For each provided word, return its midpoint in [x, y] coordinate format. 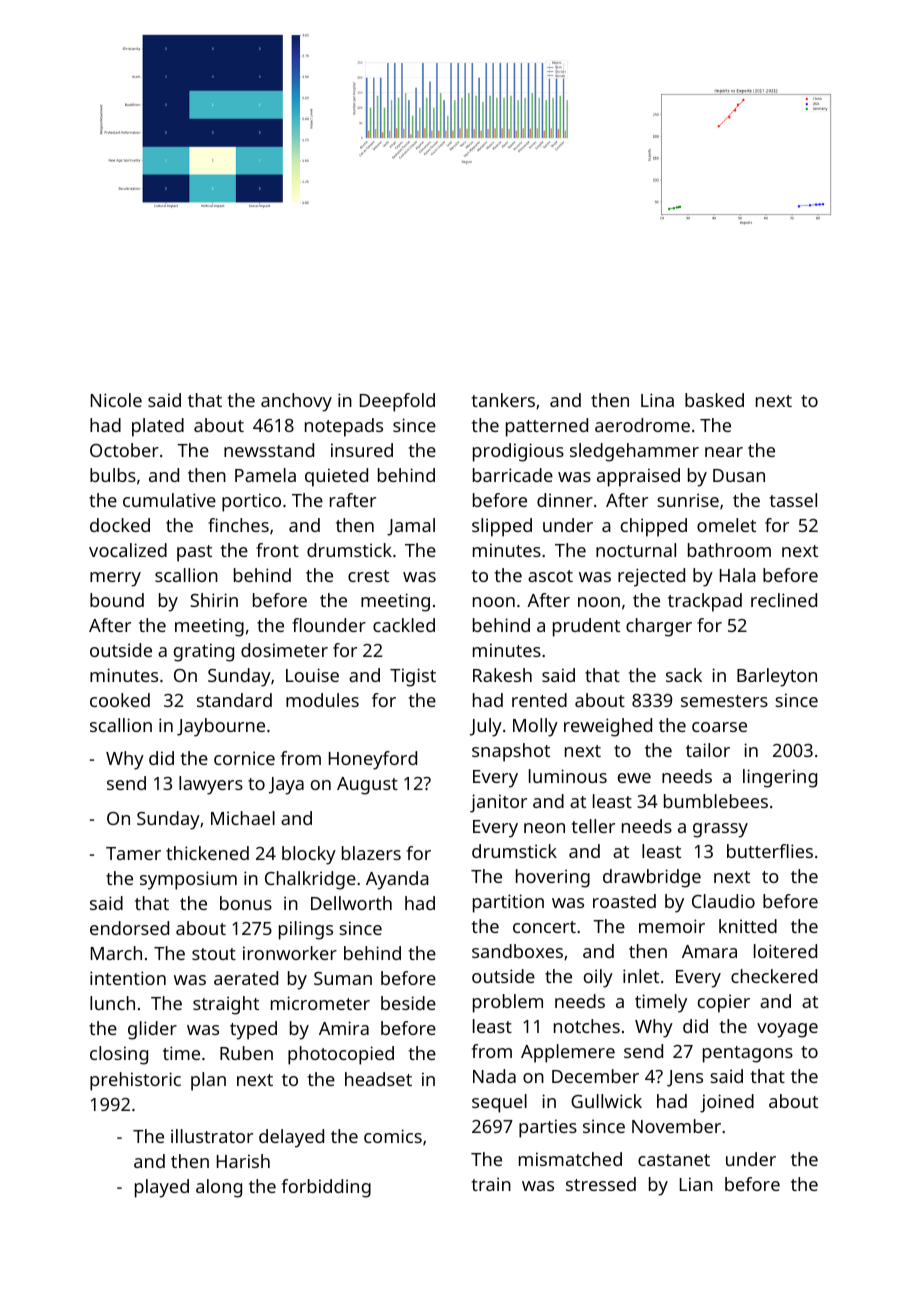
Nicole [116, 400]
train [491, 1184]
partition [508, 903]
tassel [793, 500]
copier [724, 1003]
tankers [503, 400]
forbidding [326, 1188]
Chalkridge [310, 880]
